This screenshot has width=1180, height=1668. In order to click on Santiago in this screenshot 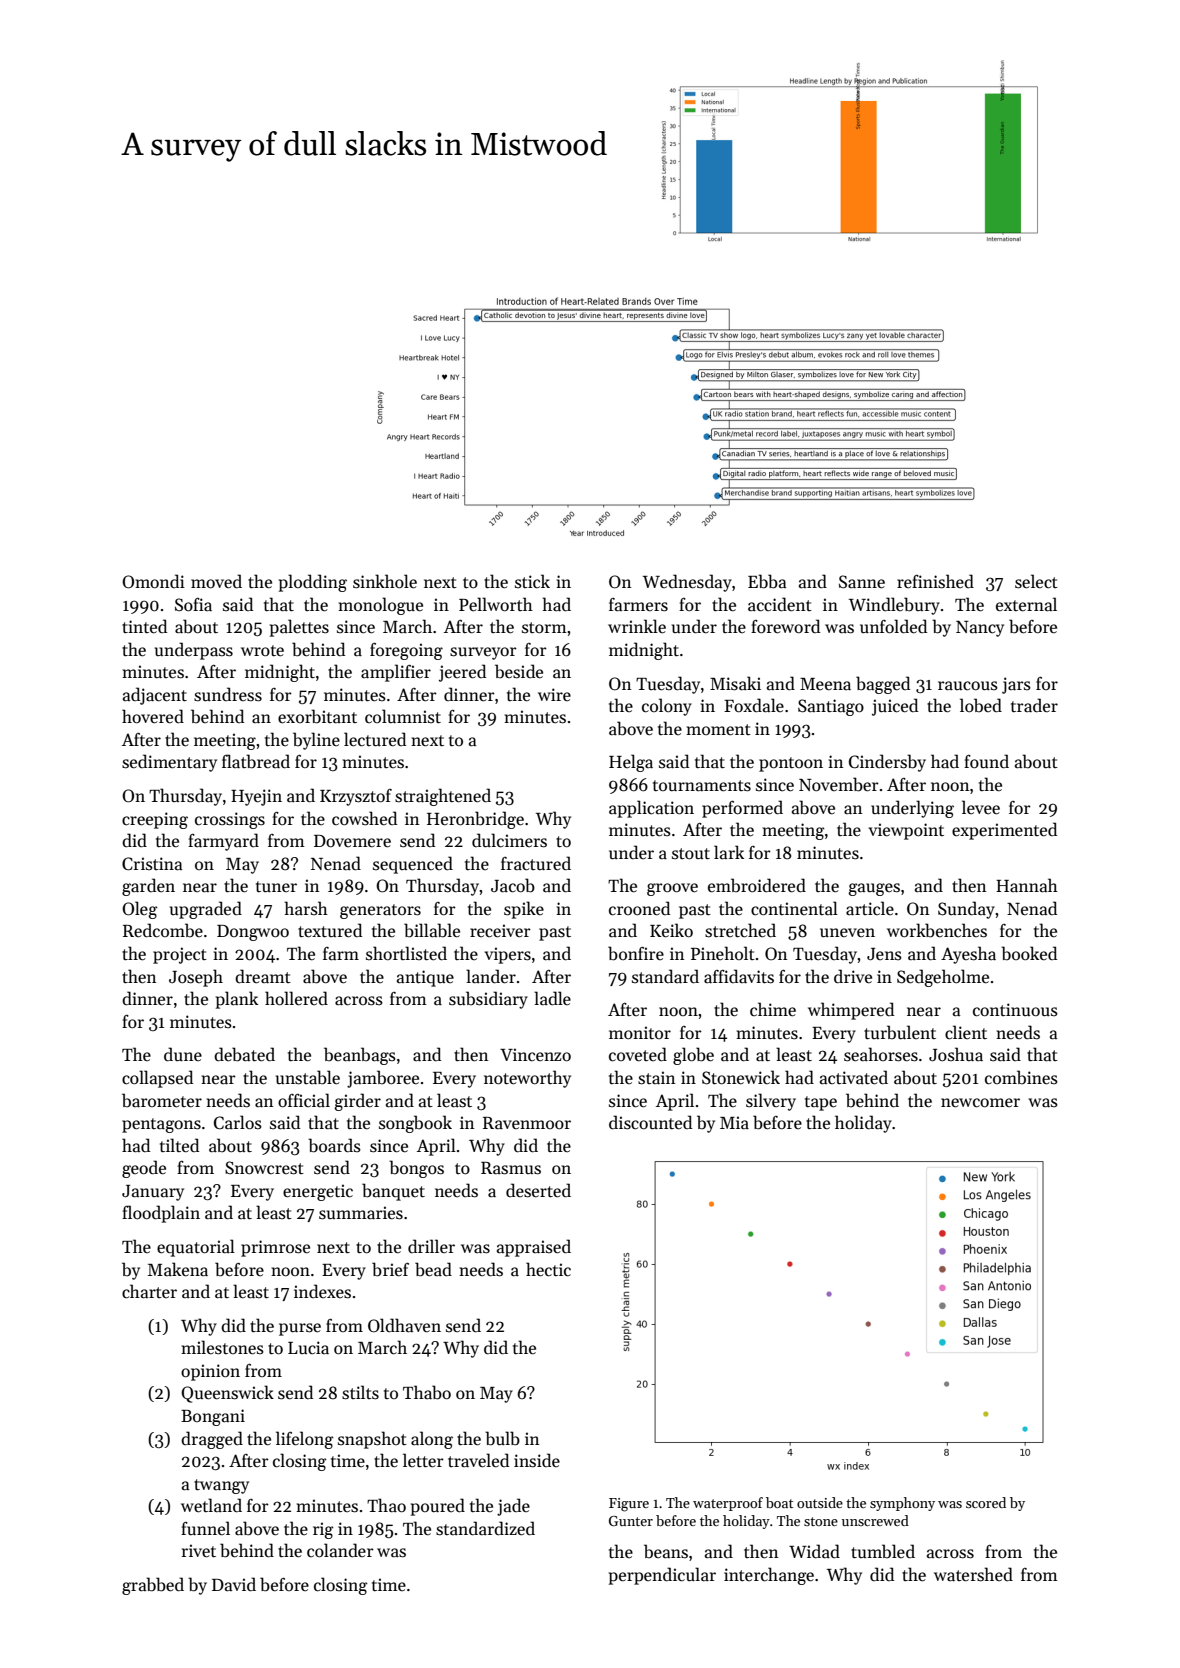, I will do `click(831, 707)`.
